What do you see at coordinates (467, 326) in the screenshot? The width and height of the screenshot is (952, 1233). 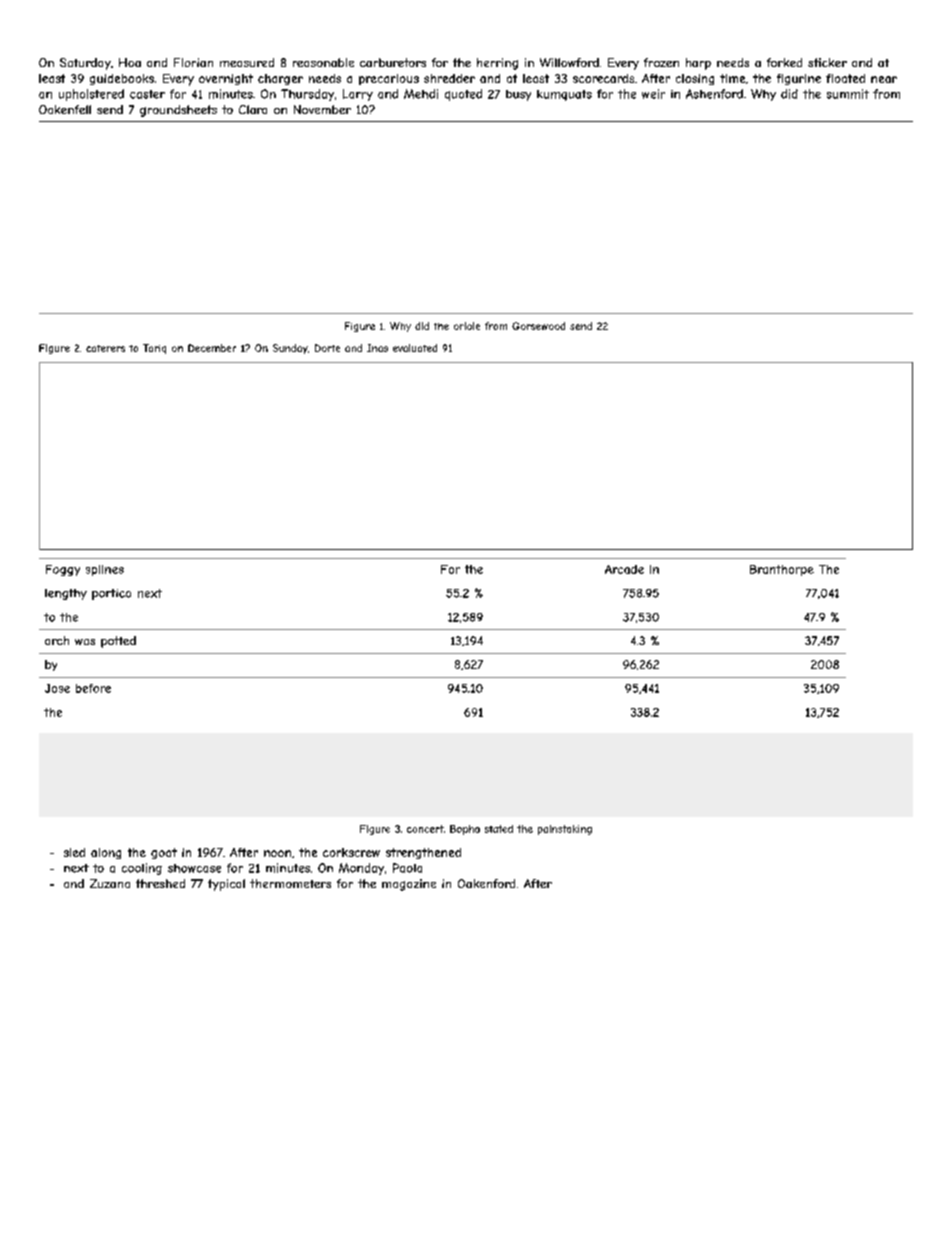 I see `oriole` at bounding box center [467, 326].
